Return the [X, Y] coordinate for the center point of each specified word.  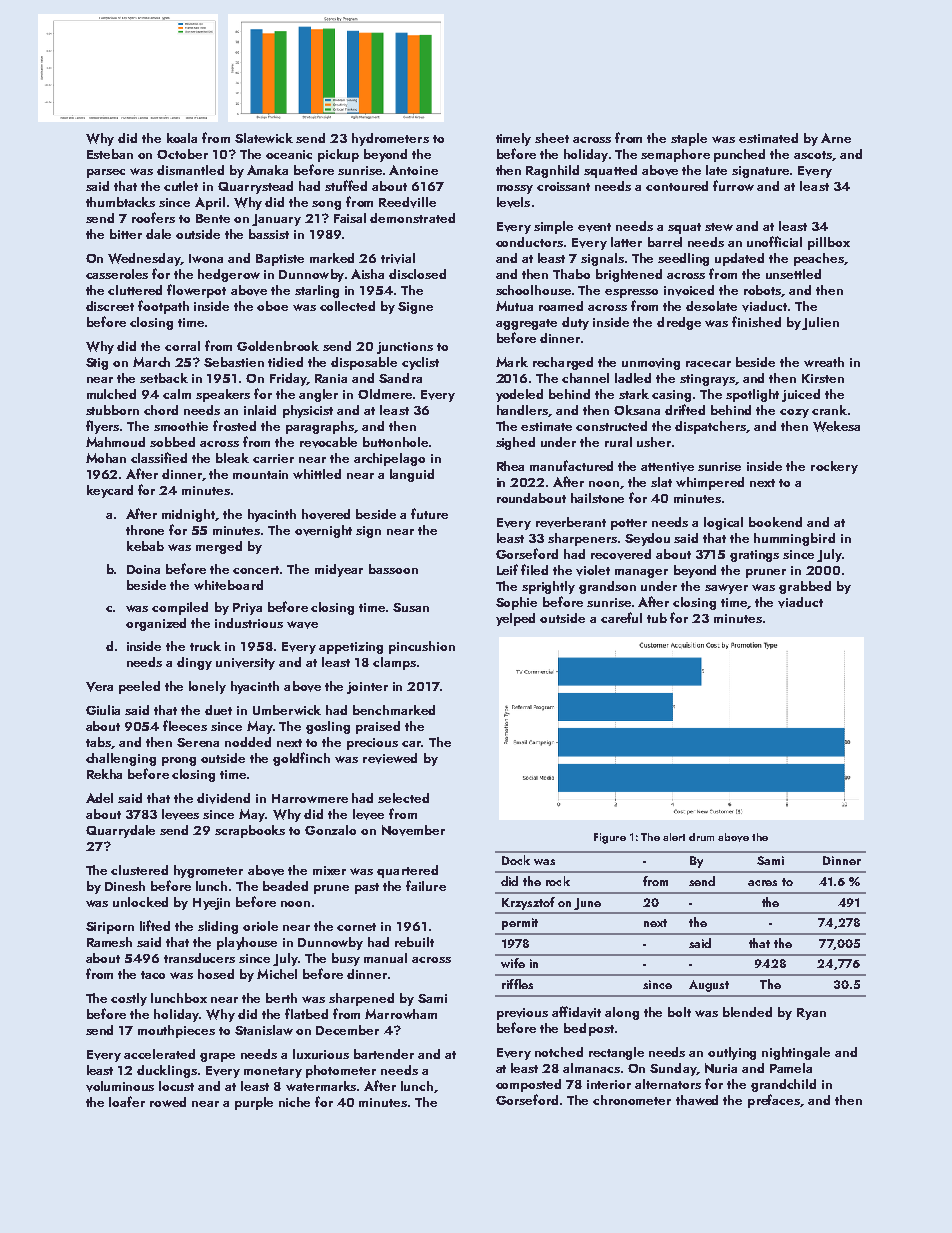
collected [347, 306]
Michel [277, 974]
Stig [97, 364]
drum [701, 837]
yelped [515, 619]
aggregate [526, 324]
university [245, 664]
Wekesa [836, 426]
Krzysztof [528, 903]
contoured [677, 186]
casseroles [117, 274]
